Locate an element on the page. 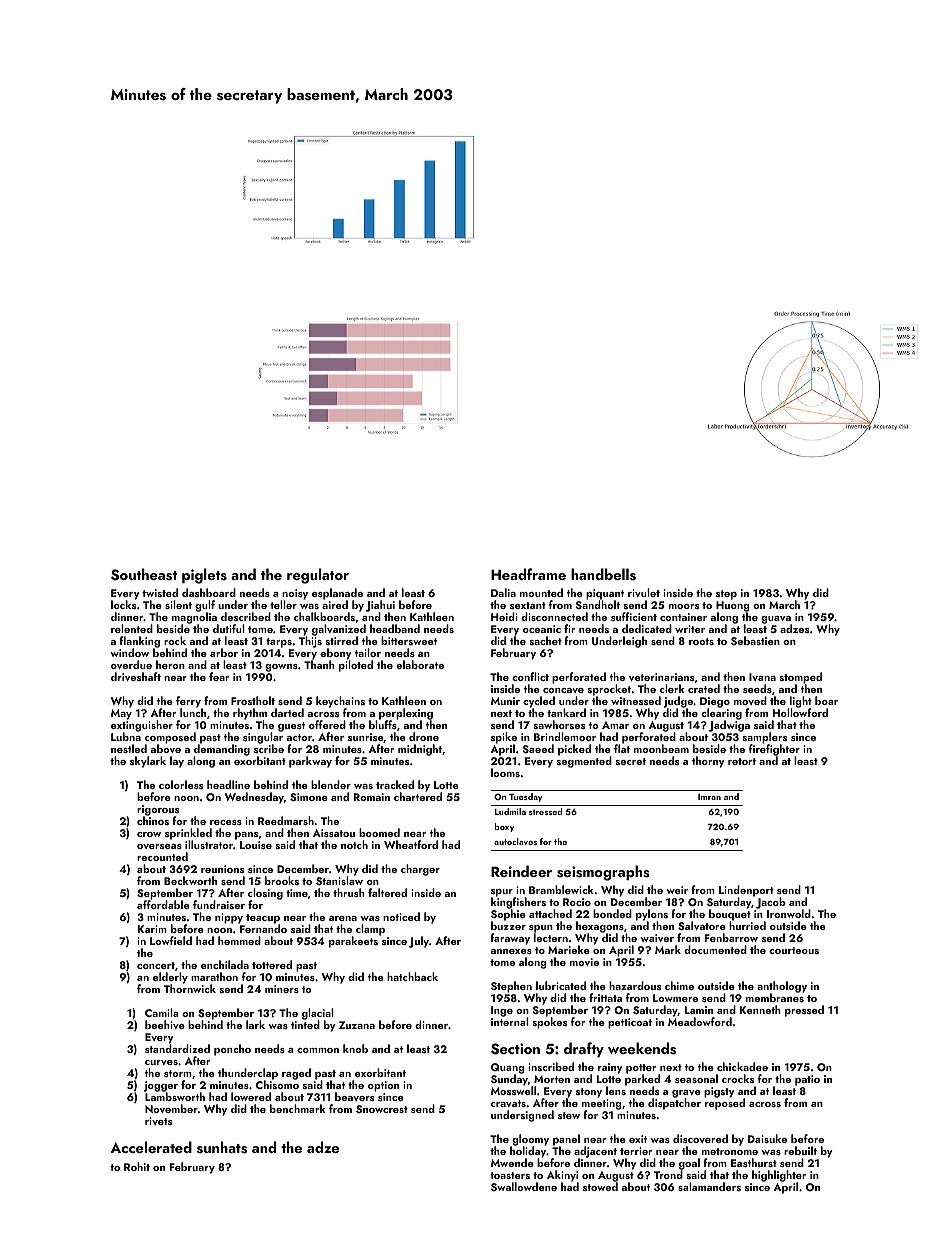 The image size is (952, 1233). arena is located at coordinates (343, 918).
